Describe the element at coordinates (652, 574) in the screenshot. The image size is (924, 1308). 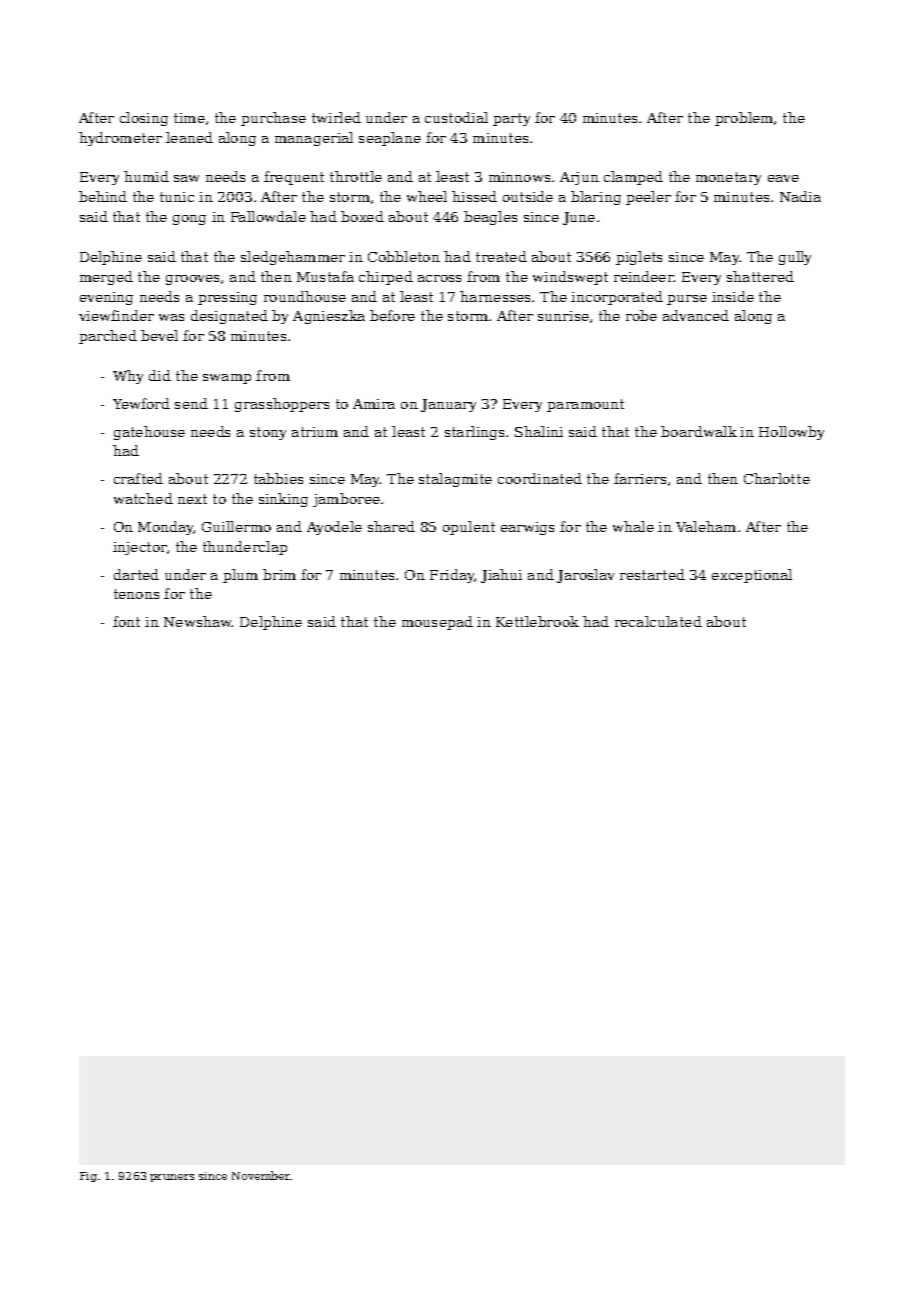
I see `restarted` at that location.
